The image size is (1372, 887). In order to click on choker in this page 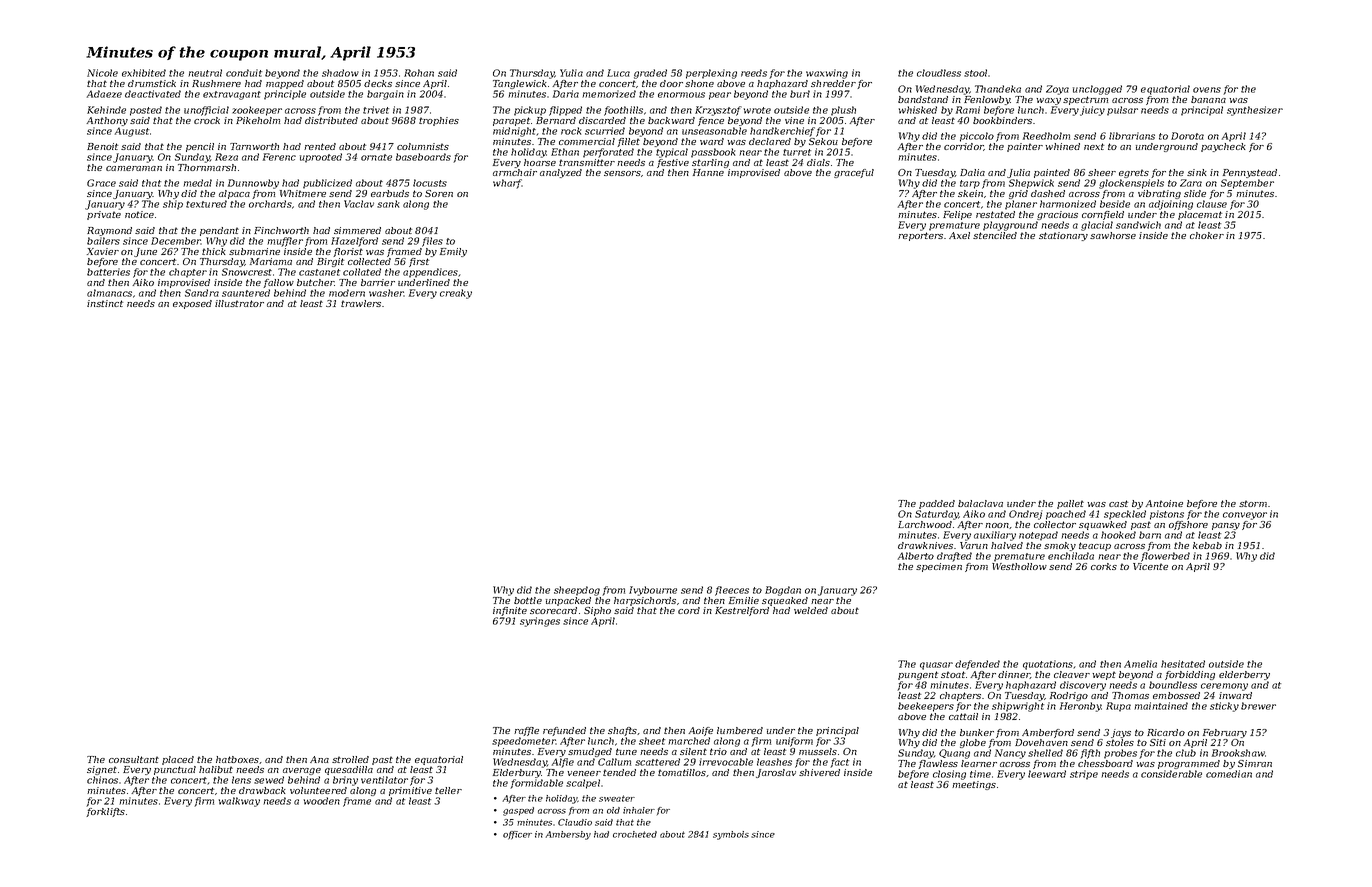, I will do `click(1207, 235)`.
